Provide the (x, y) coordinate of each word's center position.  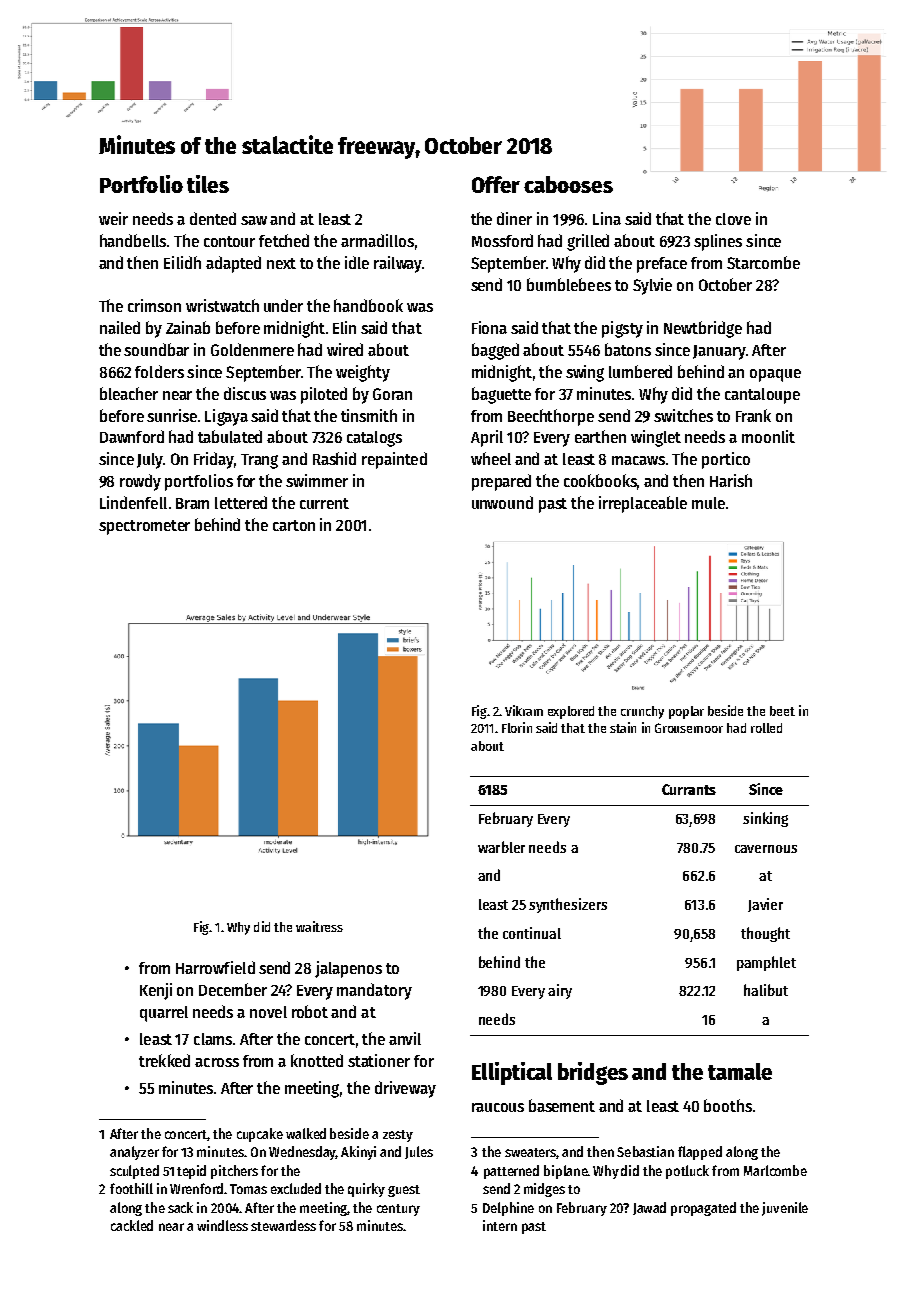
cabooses (568, 184)
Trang (259, 461)
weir (113, 218)
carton (294, 525)
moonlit (768, 436)
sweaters (530, 1152)
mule (708, 503)
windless (222, 1225)
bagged (495, 351)
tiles (208, 184)
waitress (319, 926)
